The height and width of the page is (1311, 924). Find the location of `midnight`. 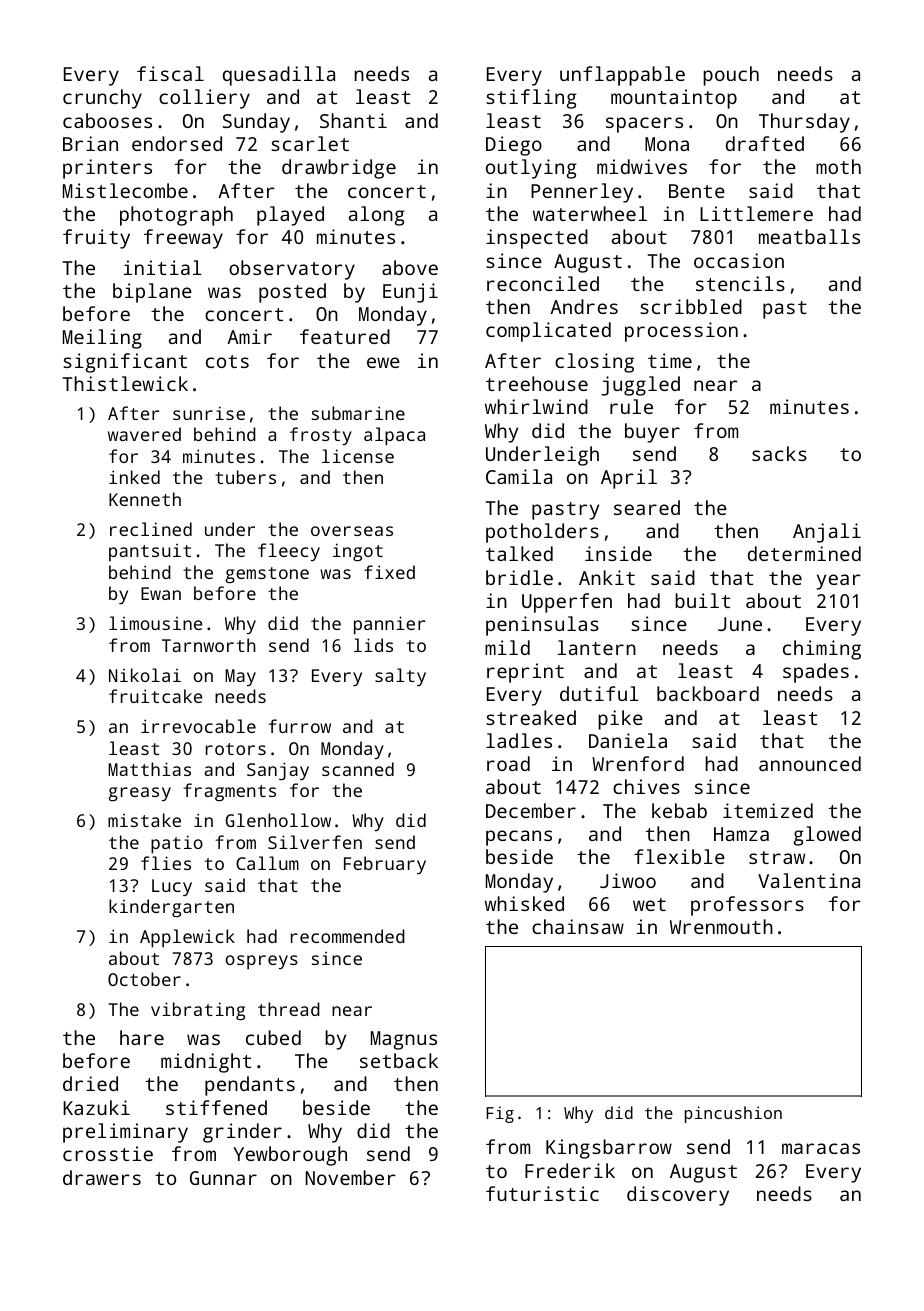

midnight is located at coordinates (206, 1063).
